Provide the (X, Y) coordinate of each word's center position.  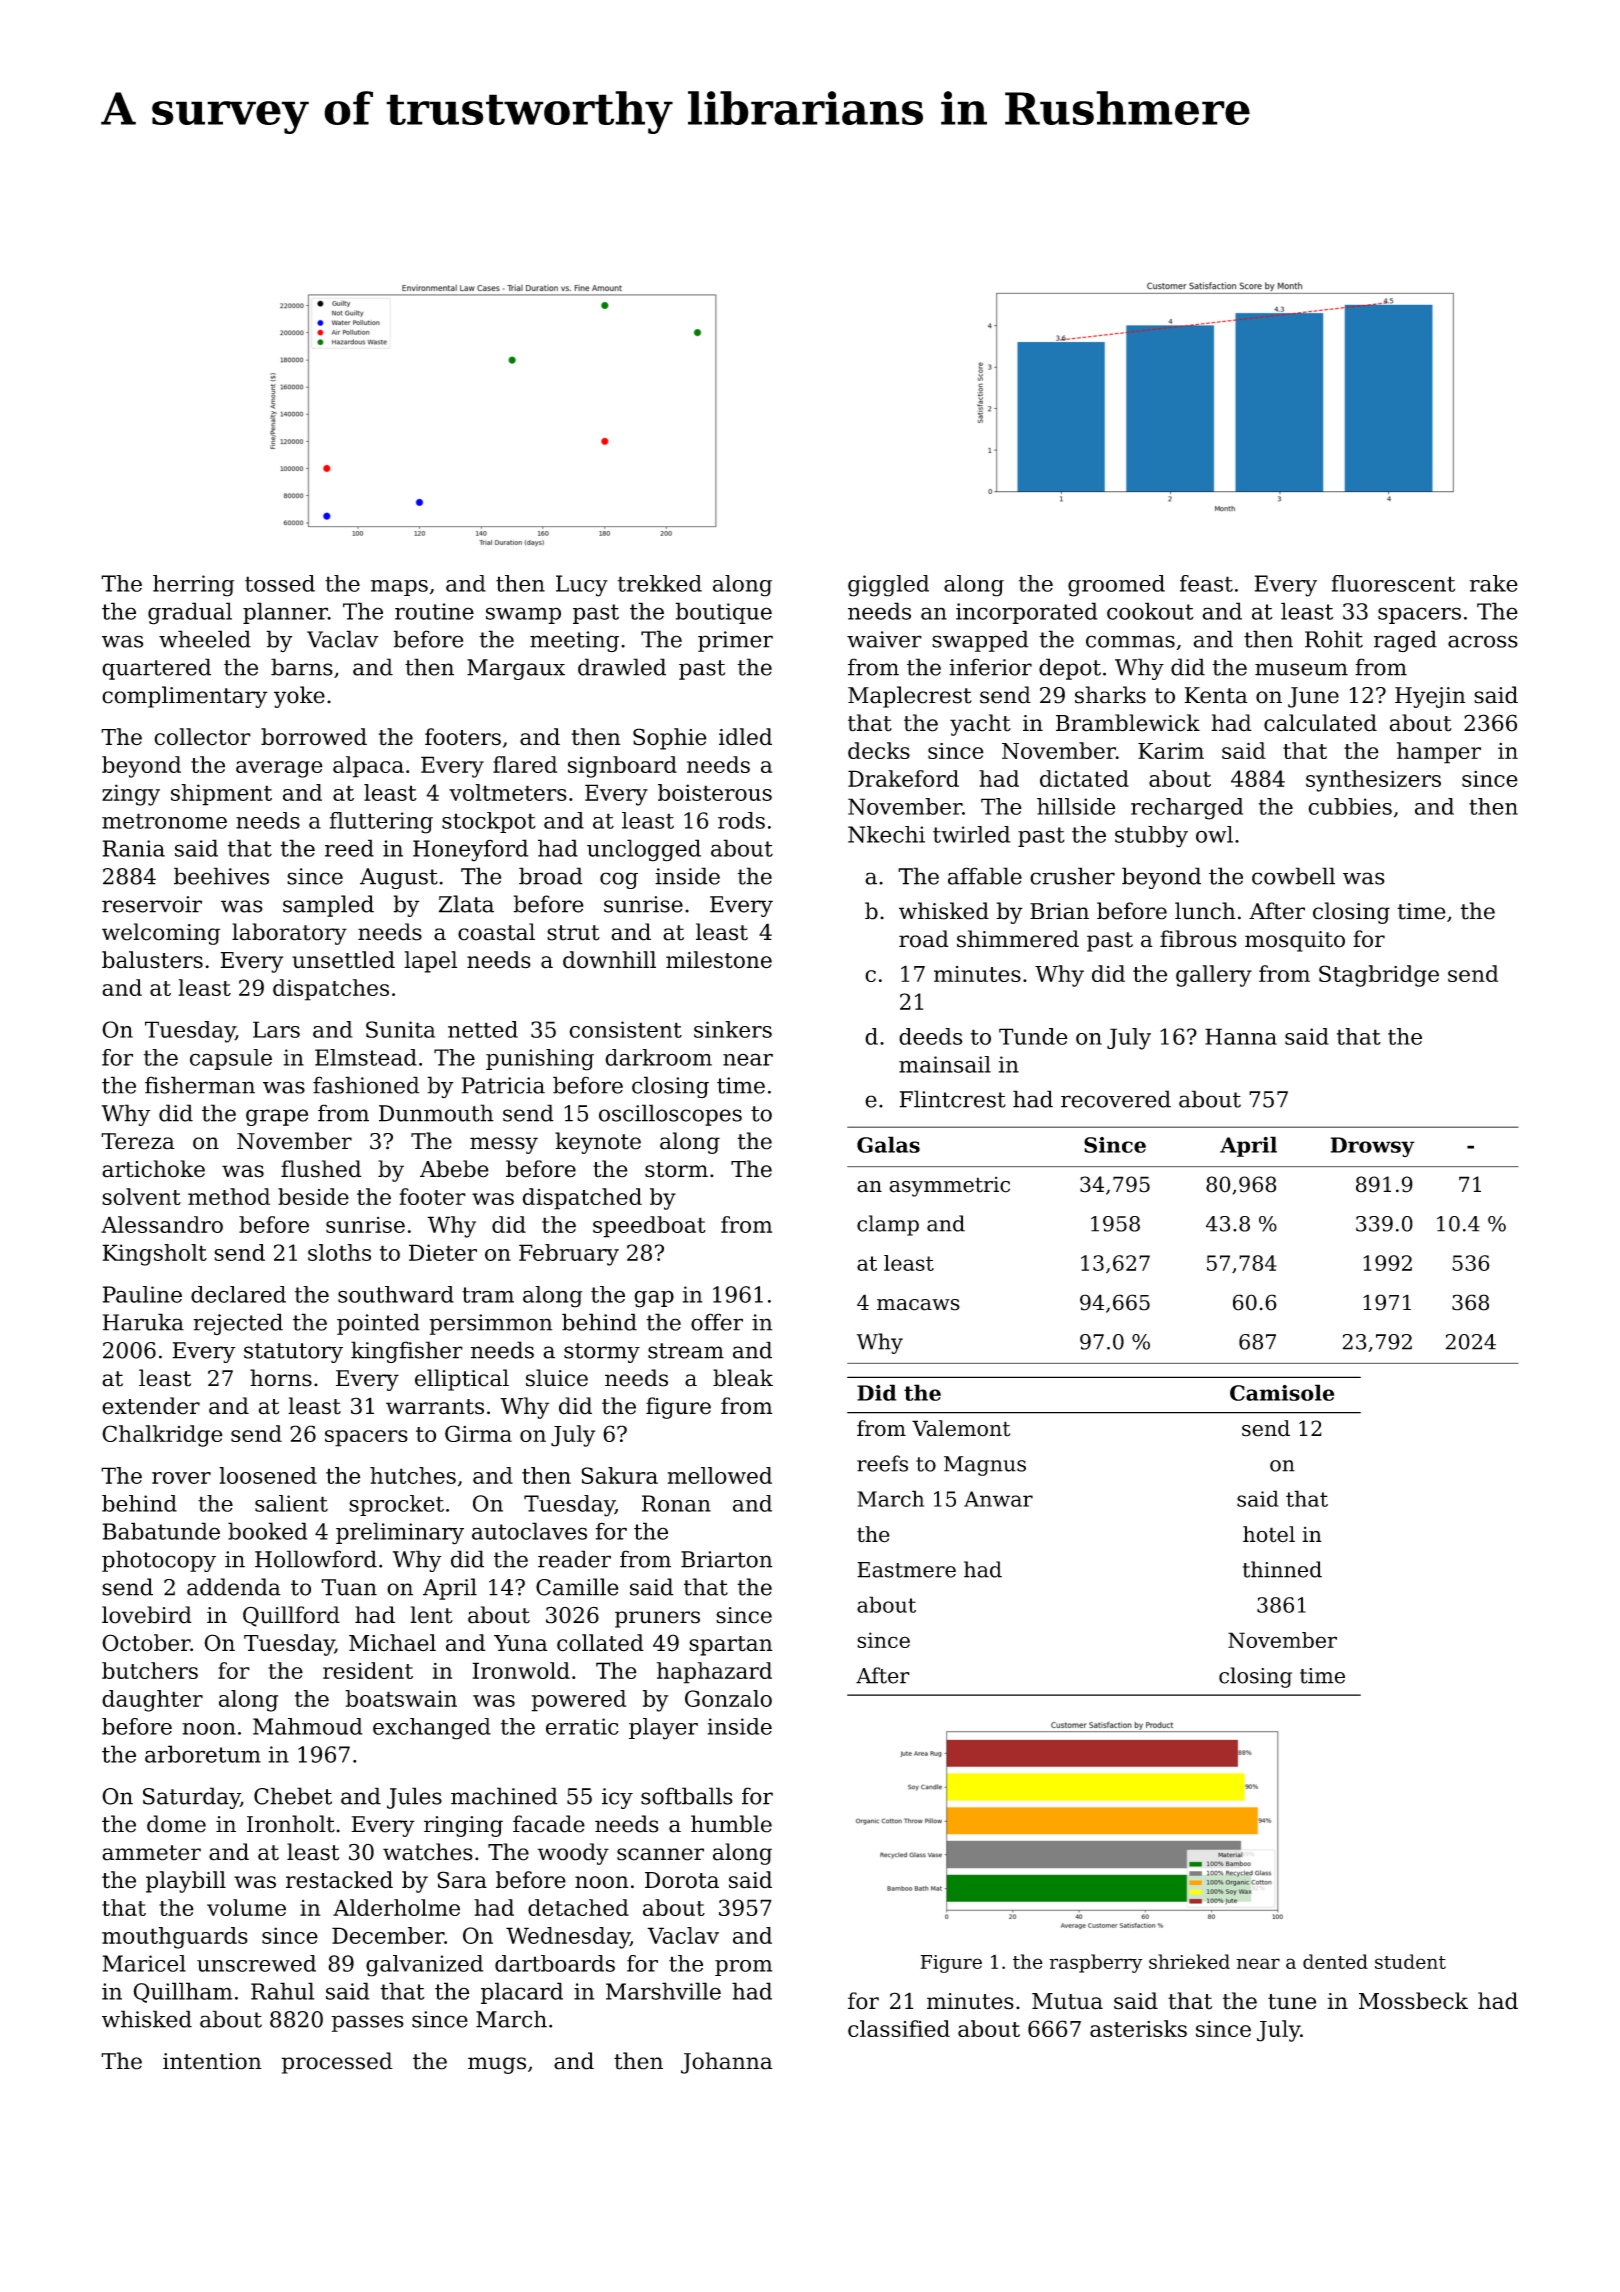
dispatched (582, 1199)
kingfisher (407, 1352)
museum (1301, 669)
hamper (1439, 753)
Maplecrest (910, 697)
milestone (719, 960)
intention (212, 2061)
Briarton (727, 1559)
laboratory (289, 934)
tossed (280, 583)
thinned (1282, 1569)
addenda (234, 1587)
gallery (1214, 976)
